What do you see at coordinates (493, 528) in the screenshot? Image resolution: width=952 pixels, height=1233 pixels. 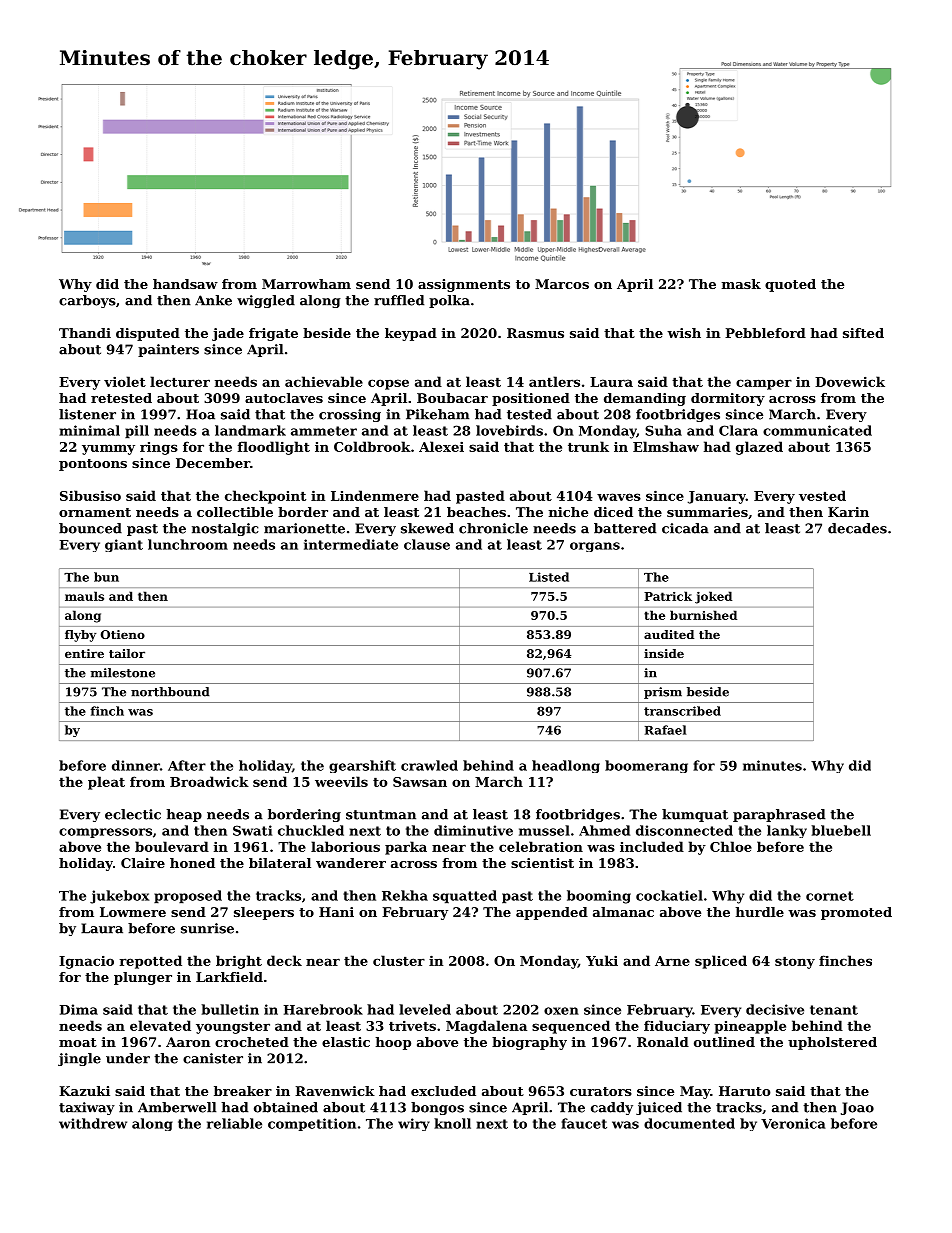 I see `chronicle` at bounding box center [493, 528].
